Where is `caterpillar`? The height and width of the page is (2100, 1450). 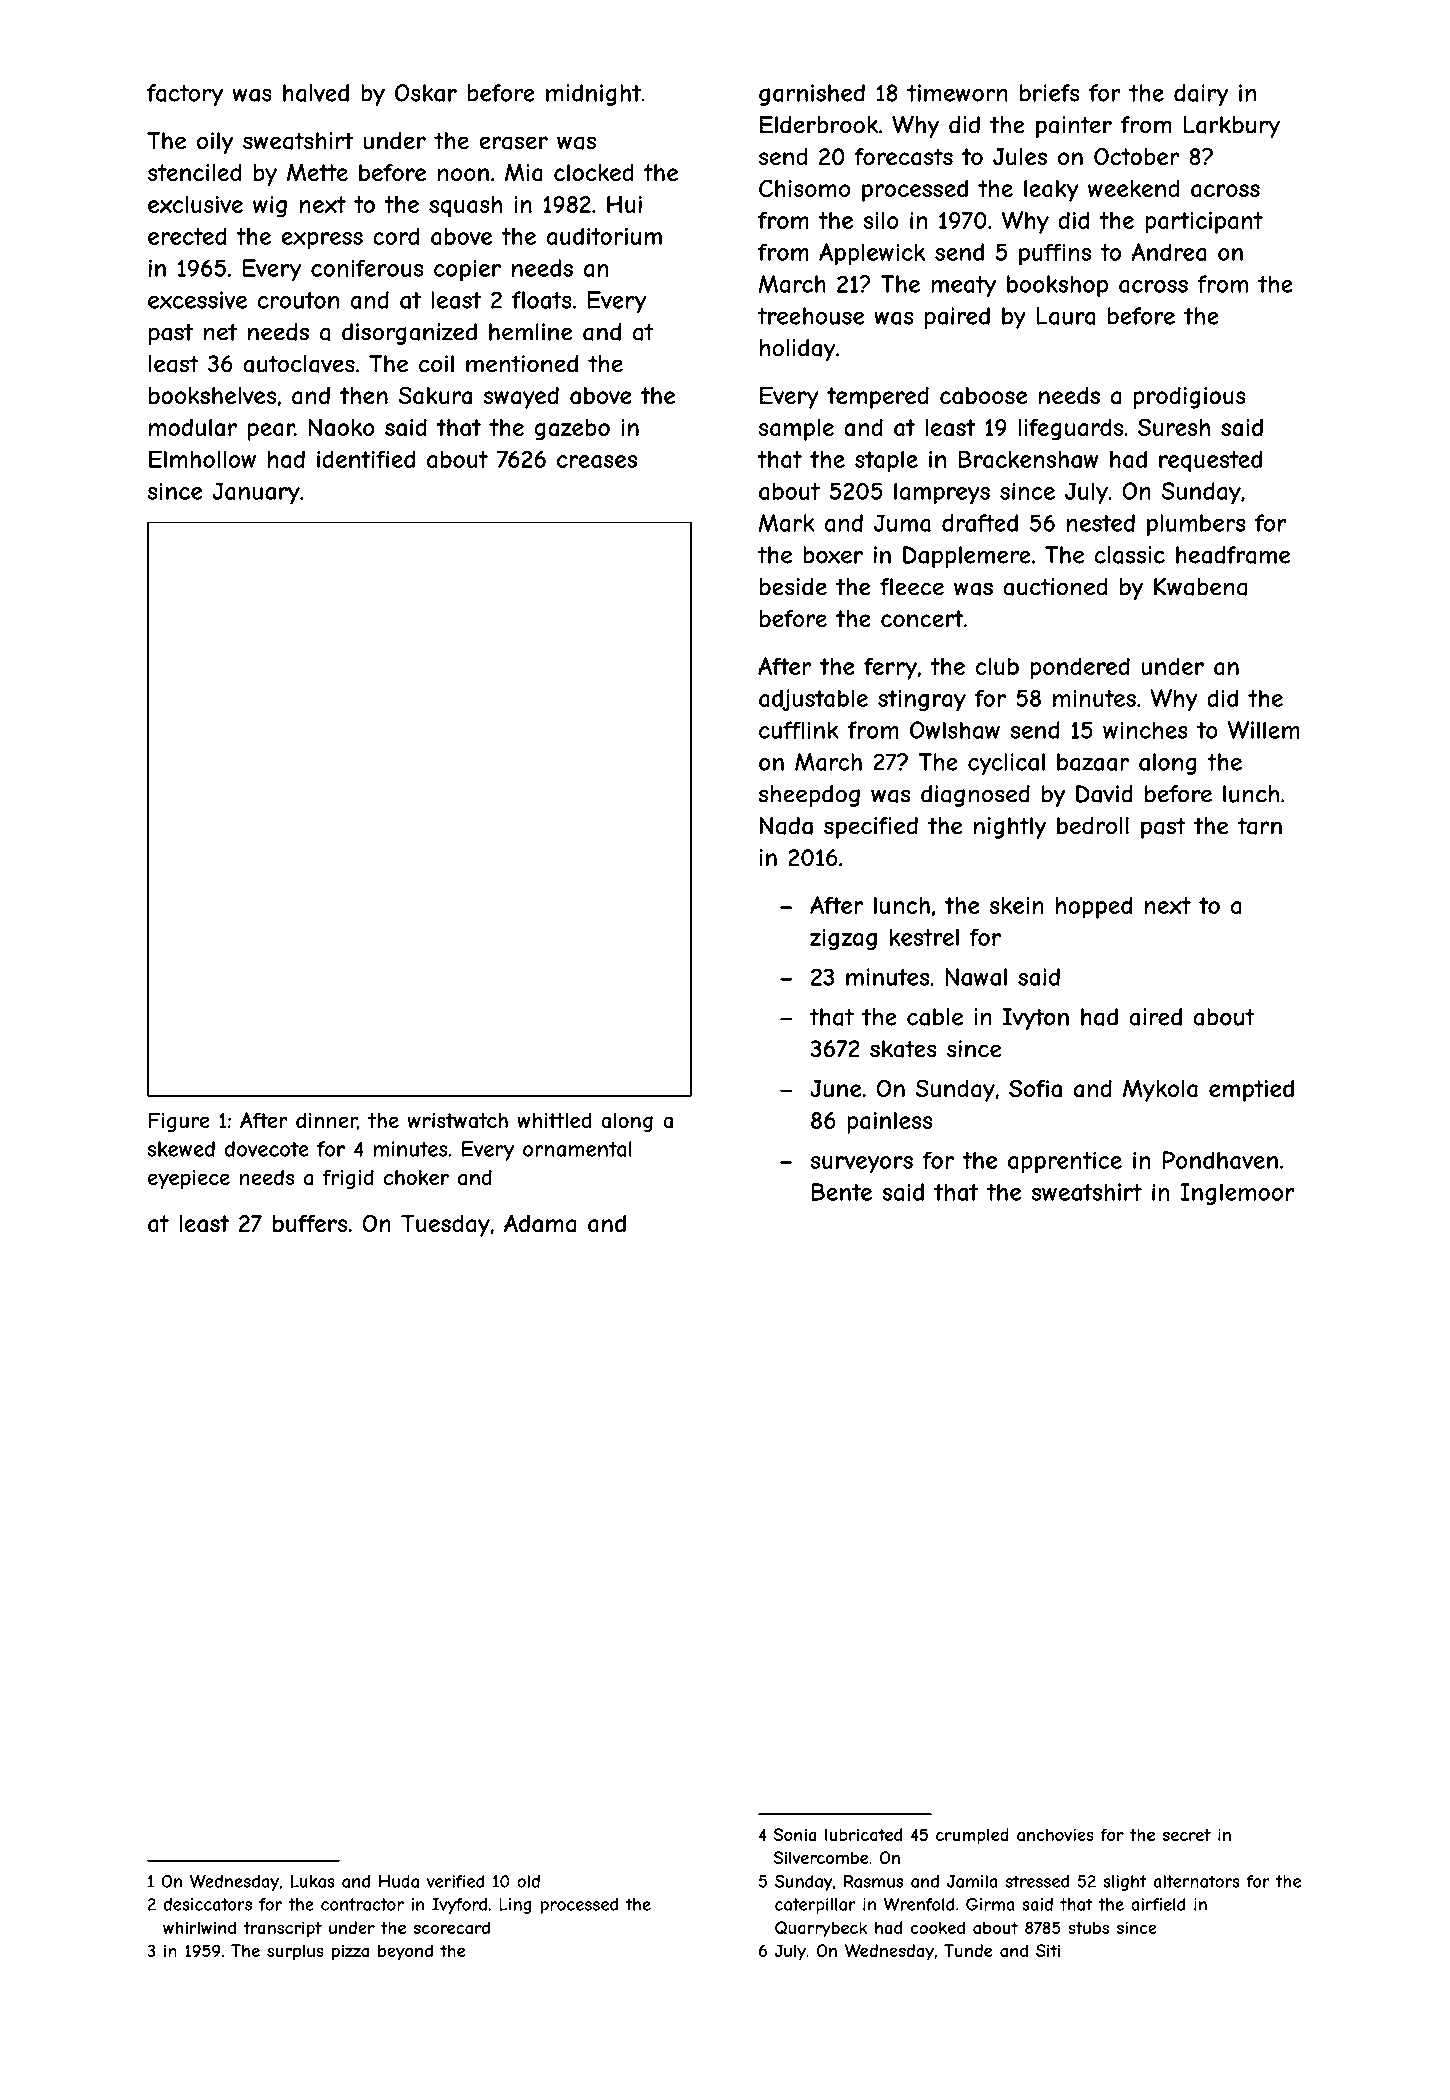
caterpillar is located at coordinates (815, 1906).
